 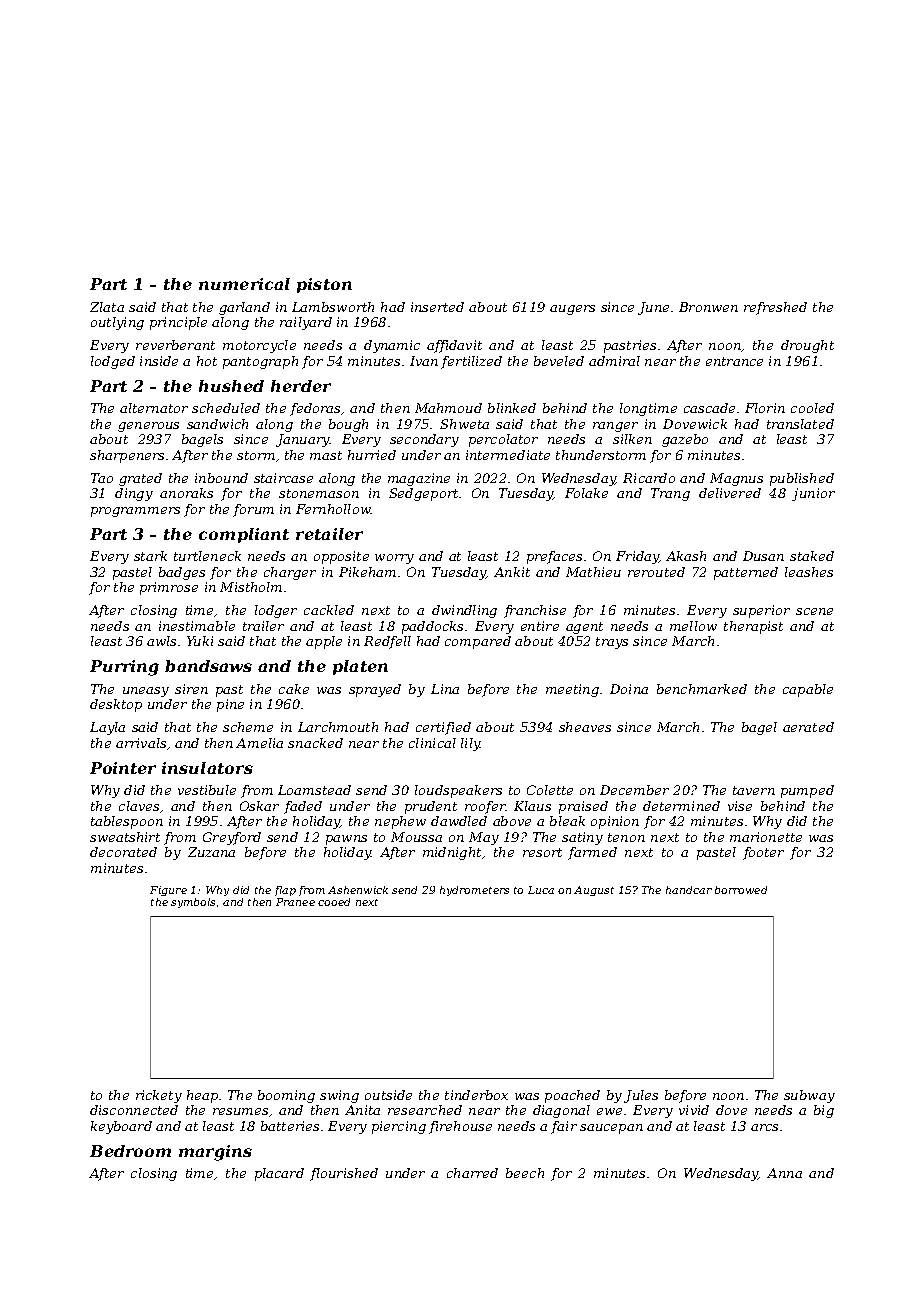 What do you see at coordinates (207, 768) in the image?
I see `insulators` at bounding box center [207, 768].
